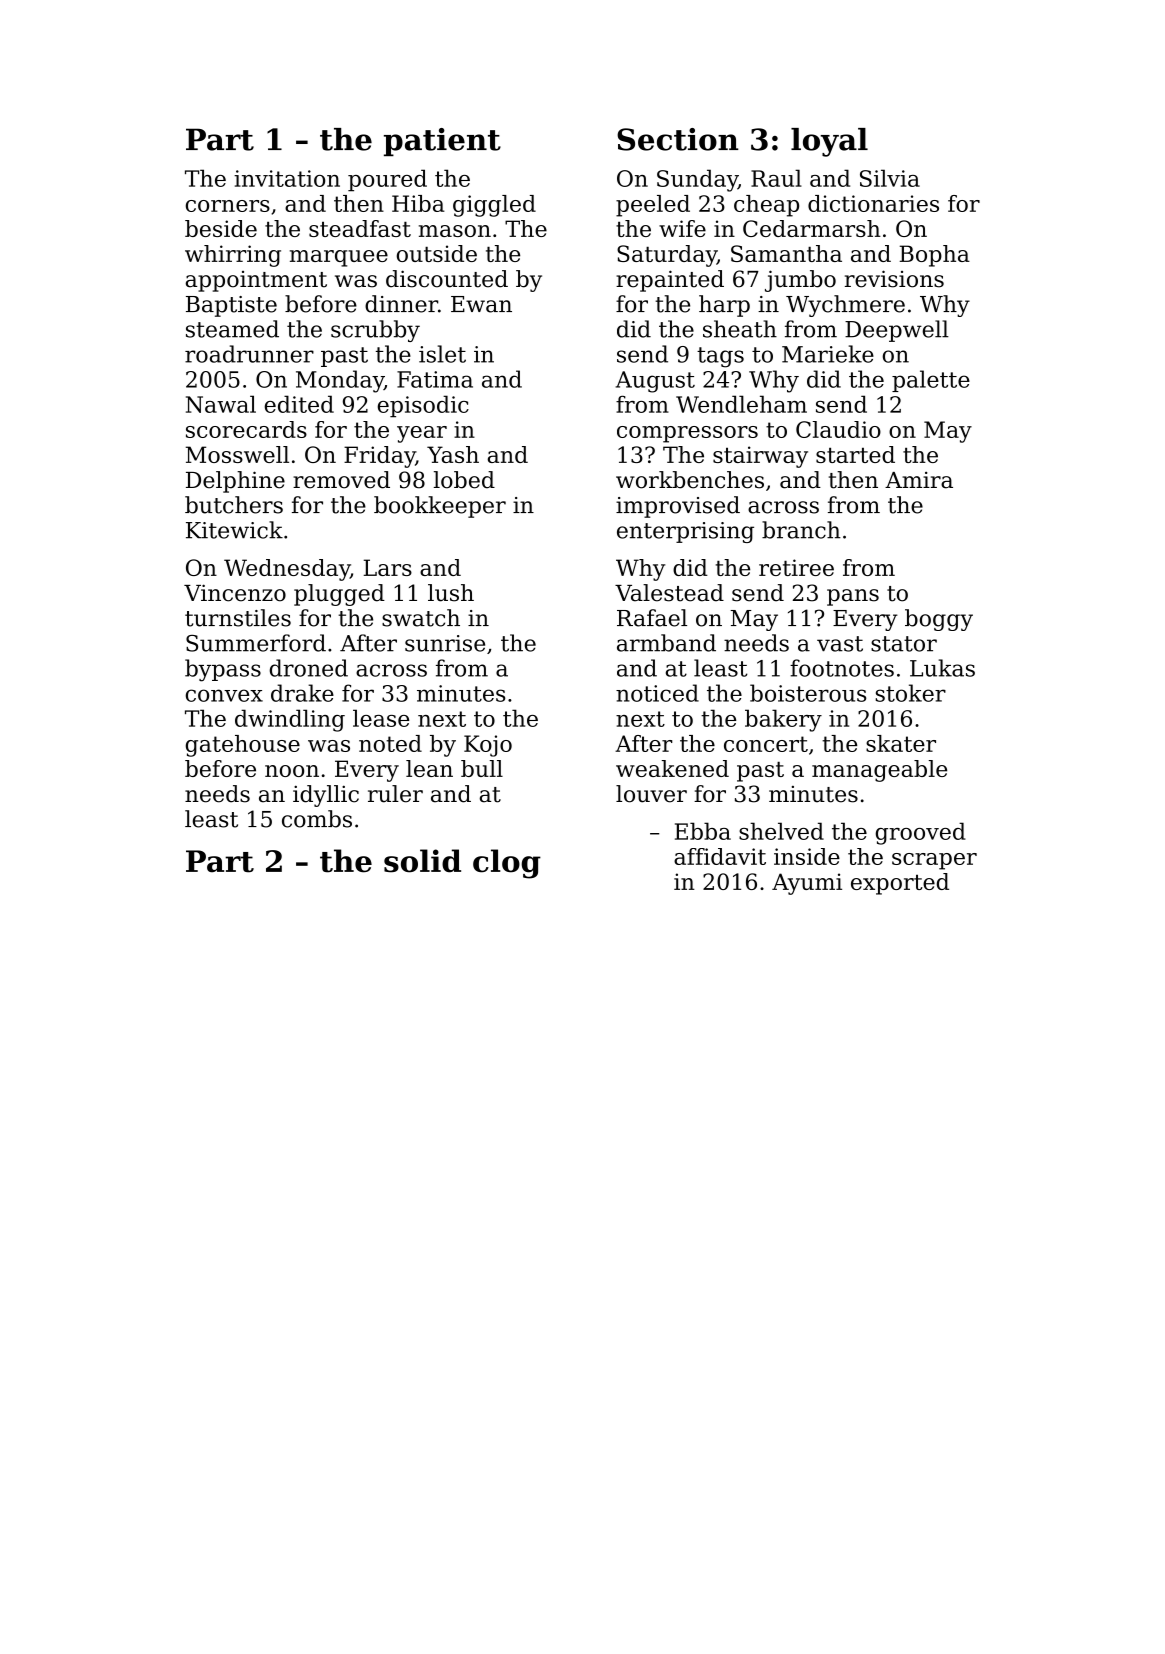 The image size is (1165, 1654). What do you see at coordinates (796, 567) in the document?
I see `retiree` at bounding box center [796, 567].
